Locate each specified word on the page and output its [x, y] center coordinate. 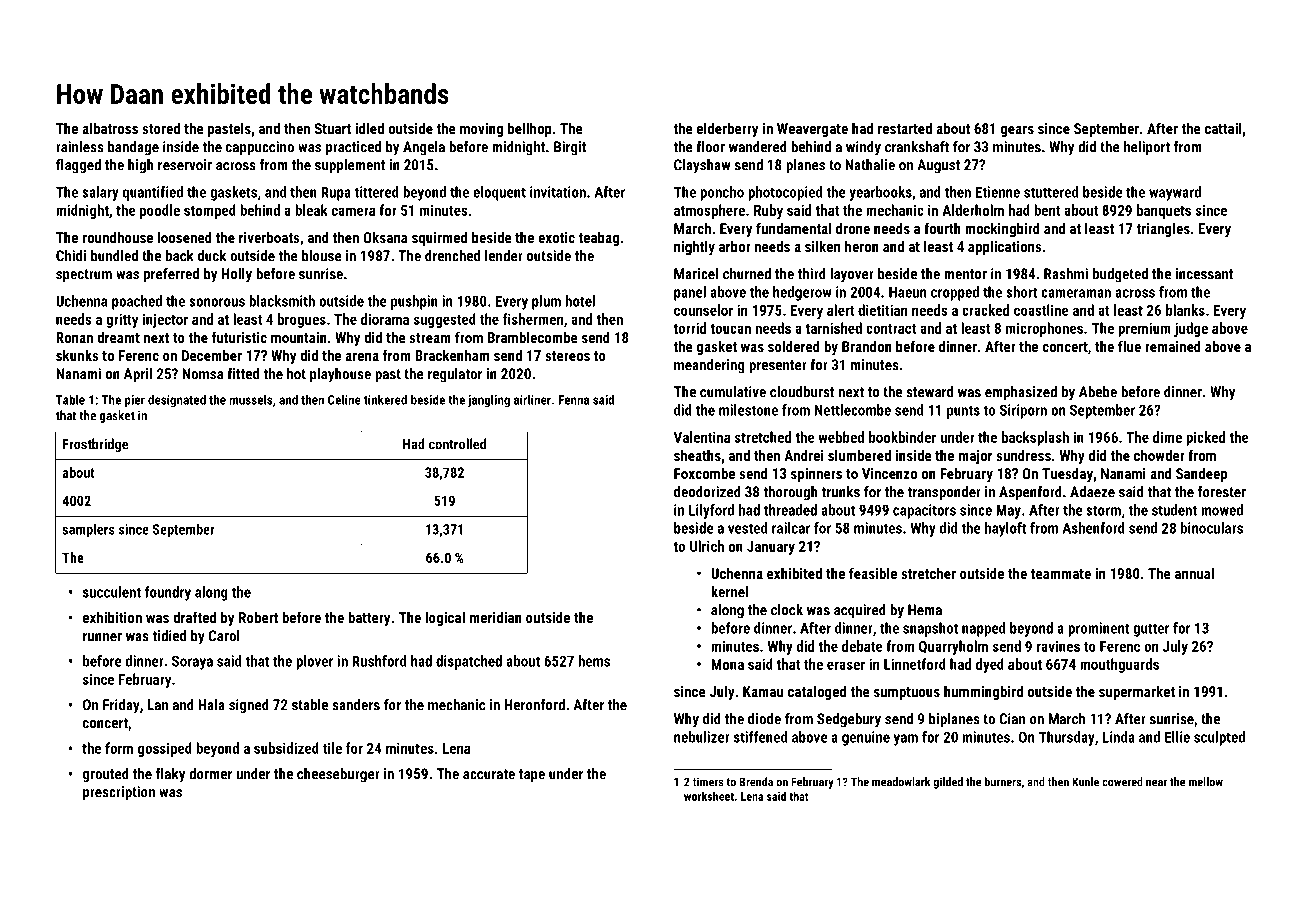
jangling [489, 400]
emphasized [1021, 393]
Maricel [696, 274]
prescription [119, 793]
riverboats [269, 237]
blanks [1185, 310]
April [138, 375]
